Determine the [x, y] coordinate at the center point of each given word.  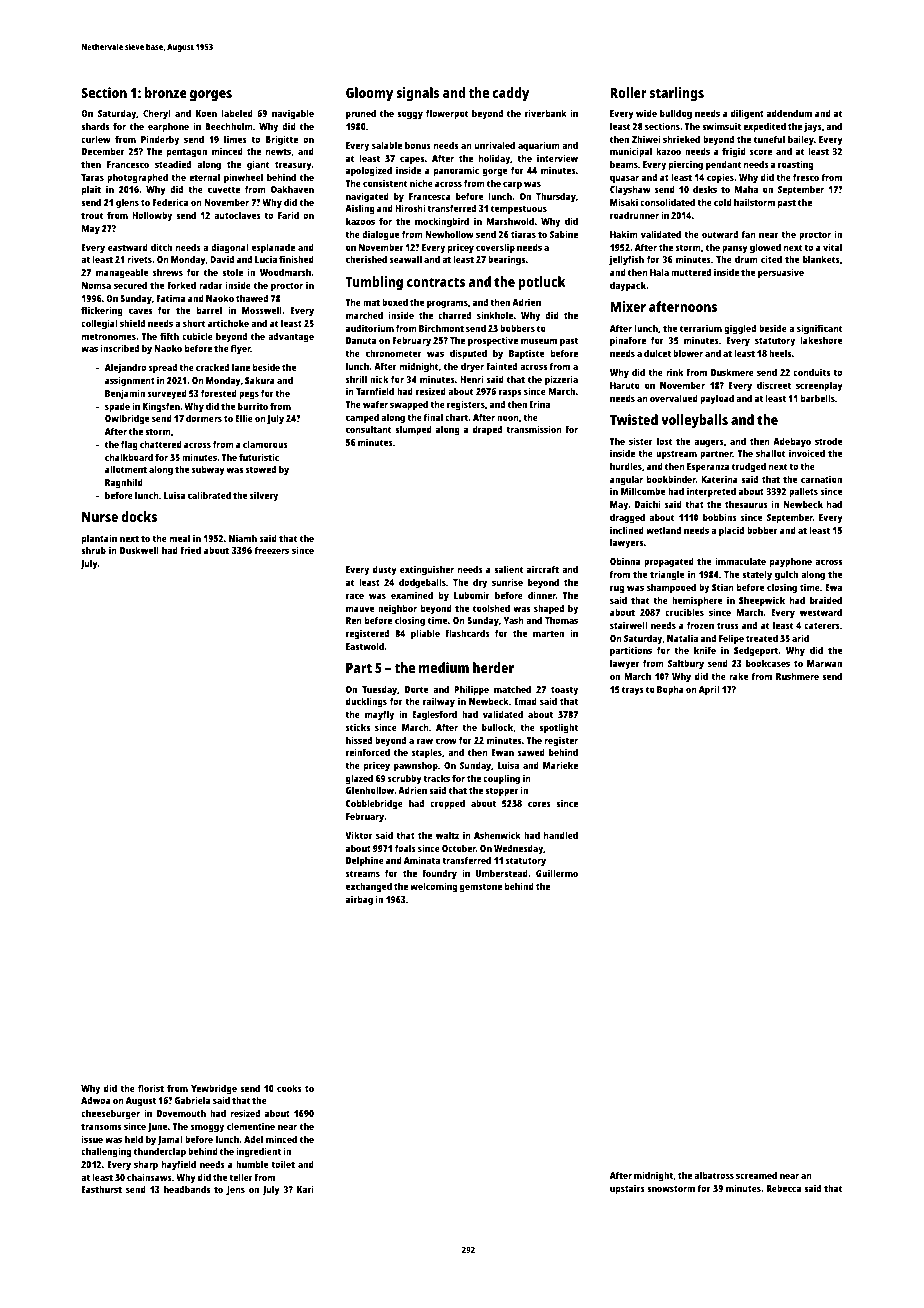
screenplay [819, 386]
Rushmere [797, 676]
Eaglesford [434, 715]
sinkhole [495, 315]
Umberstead [502, 873]
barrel [209, 310]
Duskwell [139, 550]
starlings [677, 94]
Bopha [670, 690]
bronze [166, 92]
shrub [93, 550]
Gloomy [369, 94]
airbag [359, 900]
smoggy [207, 1128]
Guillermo [557, 873]
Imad [525, 701]
